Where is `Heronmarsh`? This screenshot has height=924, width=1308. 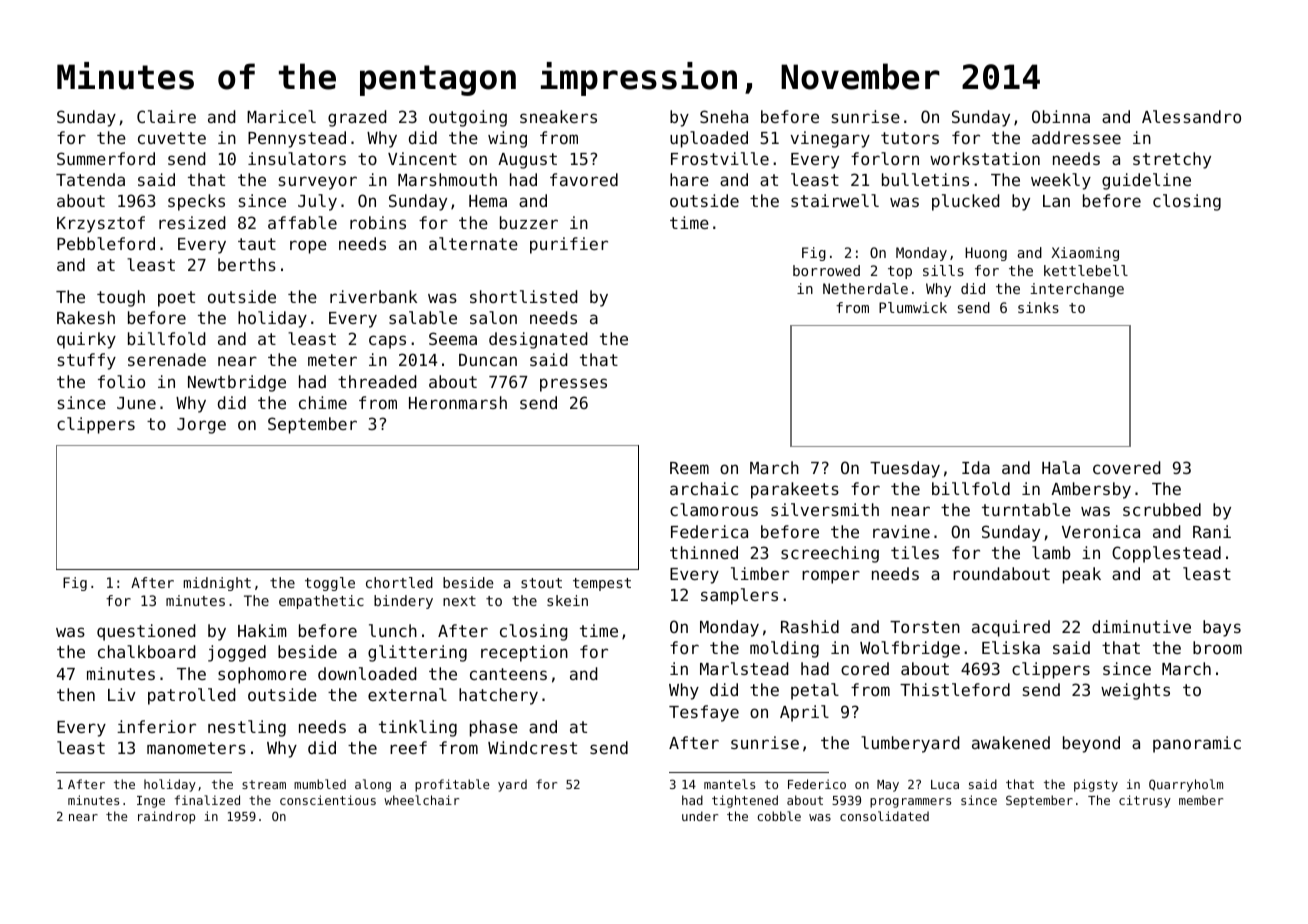
Heronmarsh is located at coordinates (458, 402).
